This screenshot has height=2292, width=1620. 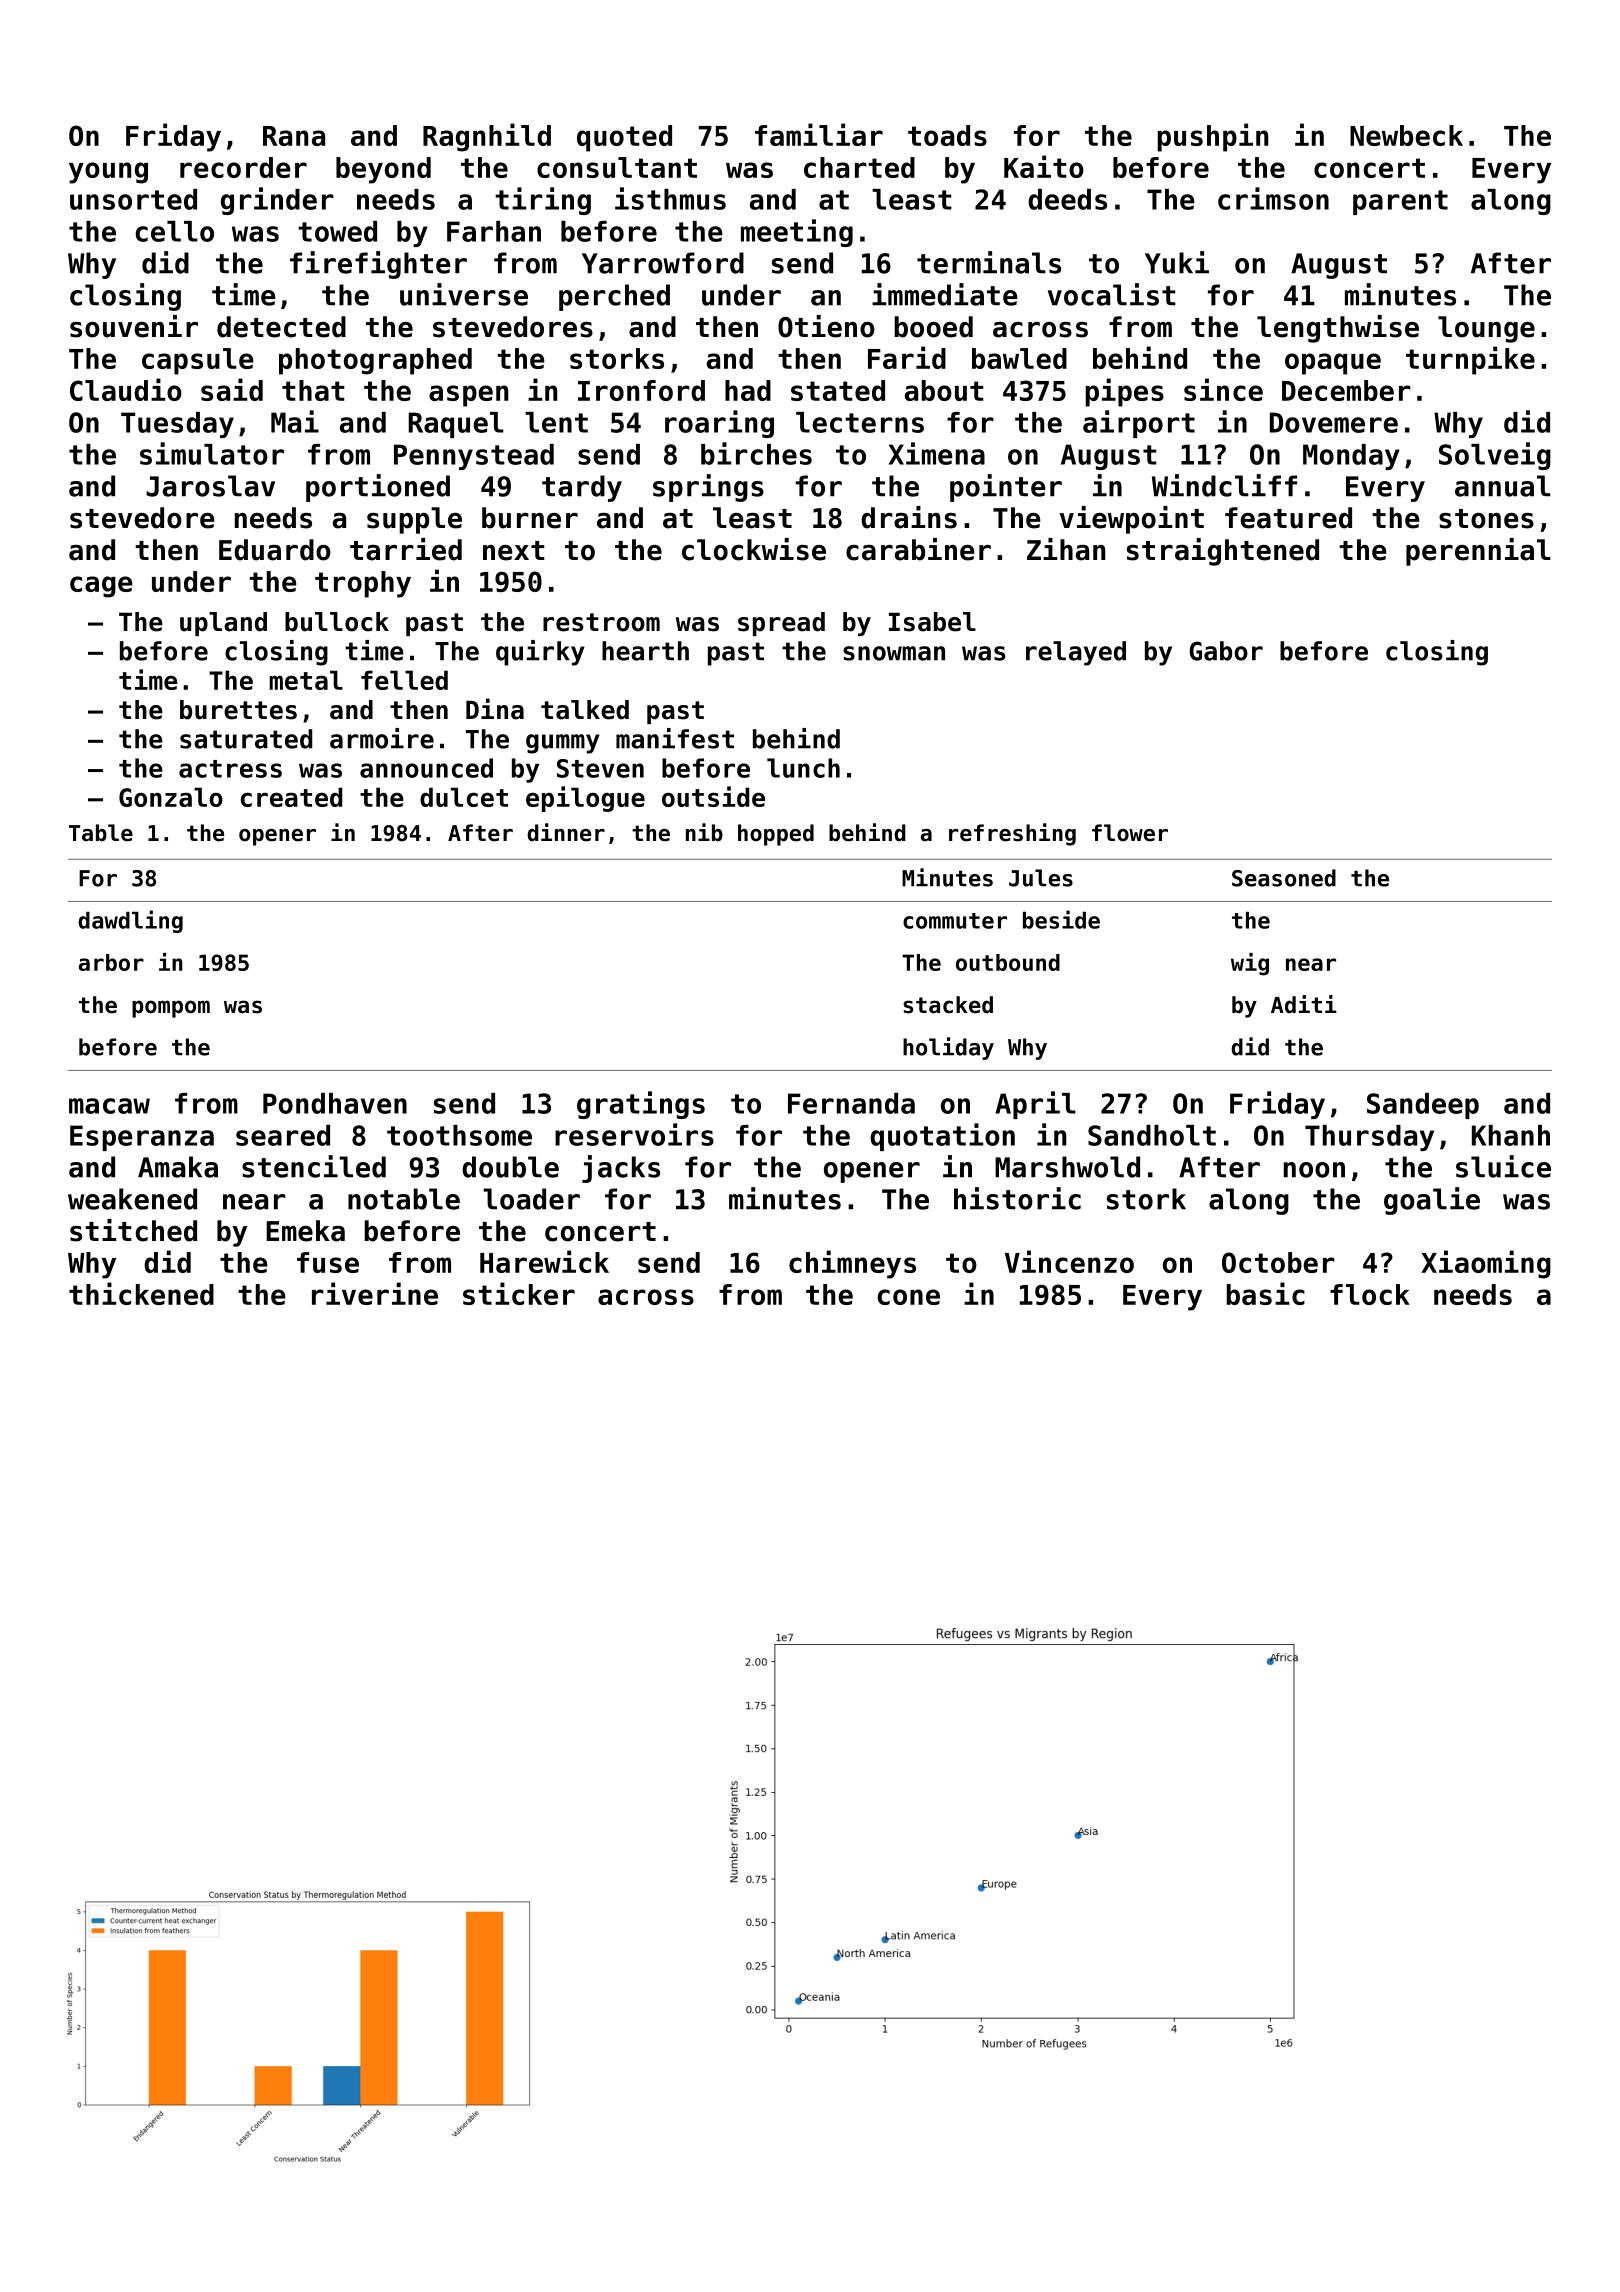 I want to click on Farhan, so click(x=494, y=231).
